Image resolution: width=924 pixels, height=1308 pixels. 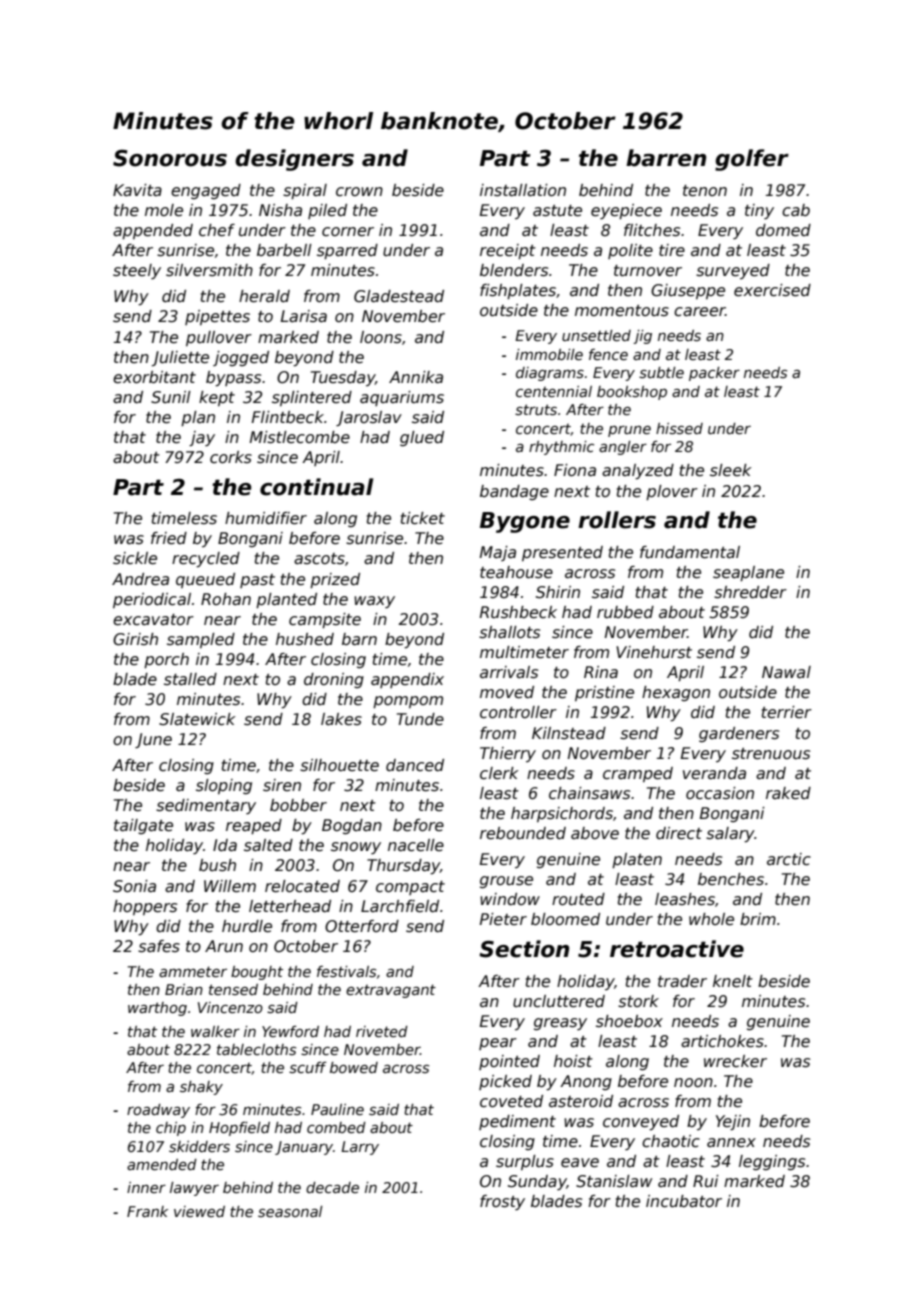 What do you see at coordinates (672, 250) in the image?
I see `tire` at bounding box center [672, 250].
